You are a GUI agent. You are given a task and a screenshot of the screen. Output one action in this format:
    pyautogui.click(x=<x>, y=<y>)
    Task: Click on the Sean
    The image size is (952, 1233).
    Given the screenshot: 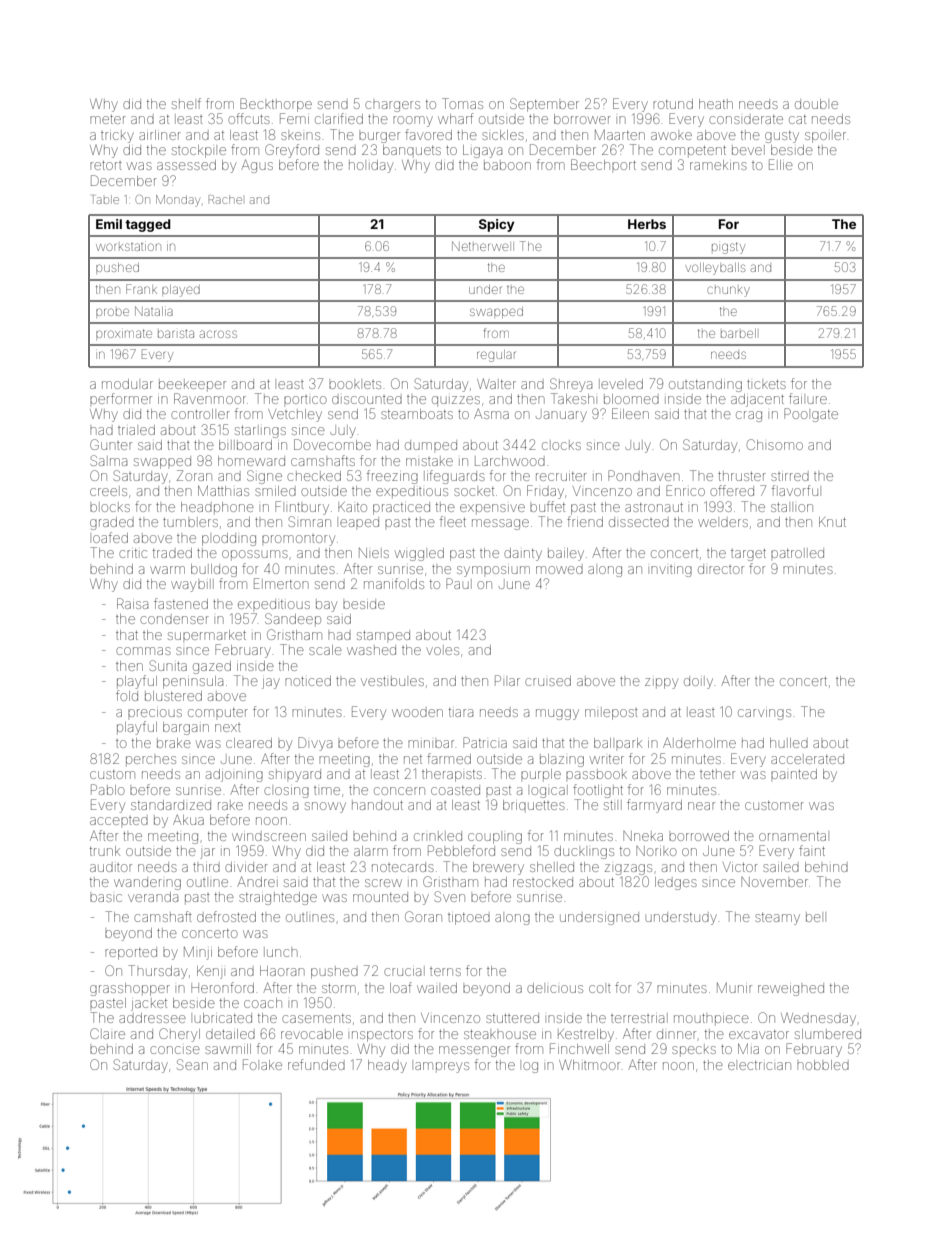 What is the action you would take?
    pyautogui.click(x=192, y=1064)
